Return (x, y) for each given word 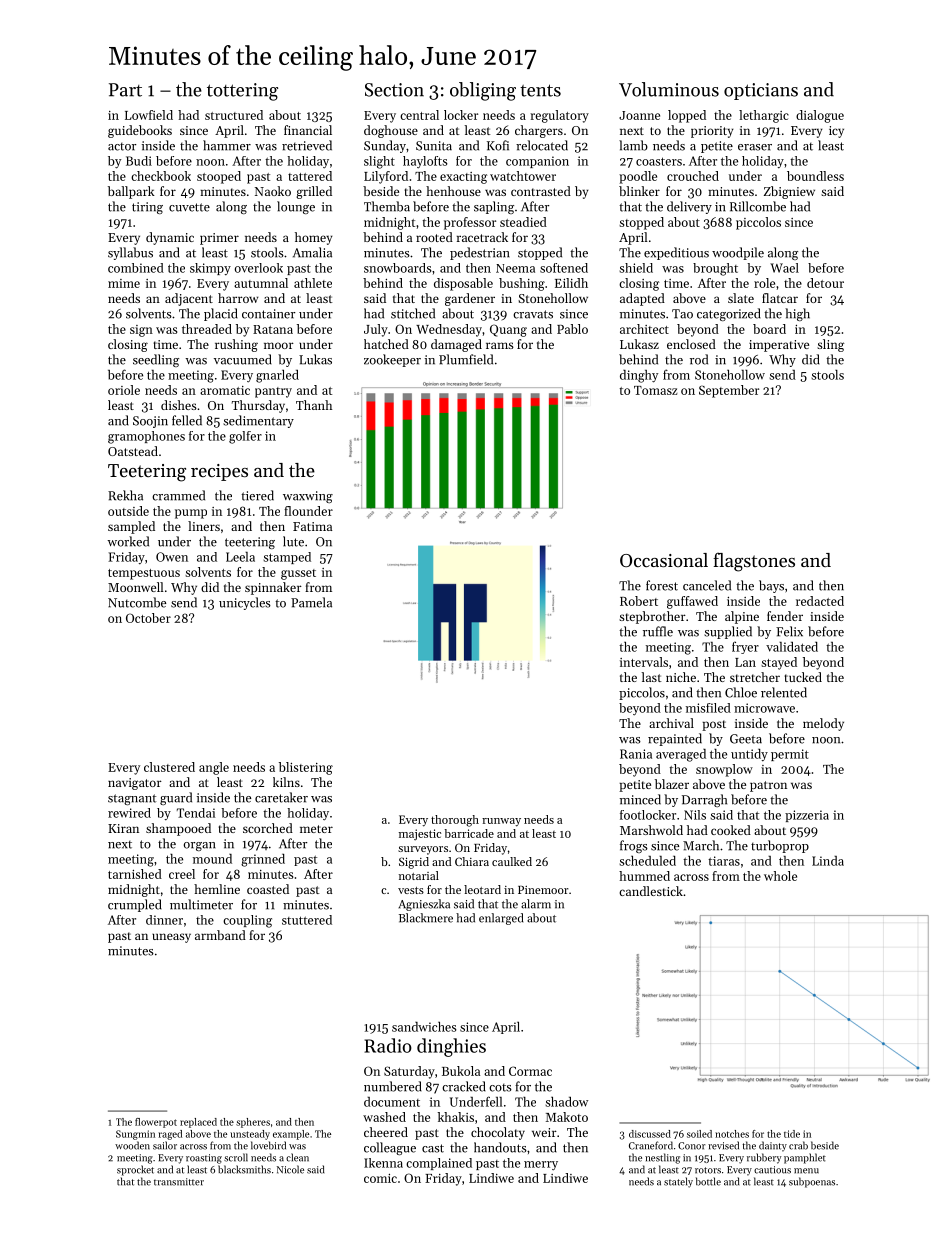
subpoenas (812, 1182)
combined (136, 268)
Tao (682, 314)
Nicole (290, 1169)
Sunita (434, 146)
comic (380, 1178)
